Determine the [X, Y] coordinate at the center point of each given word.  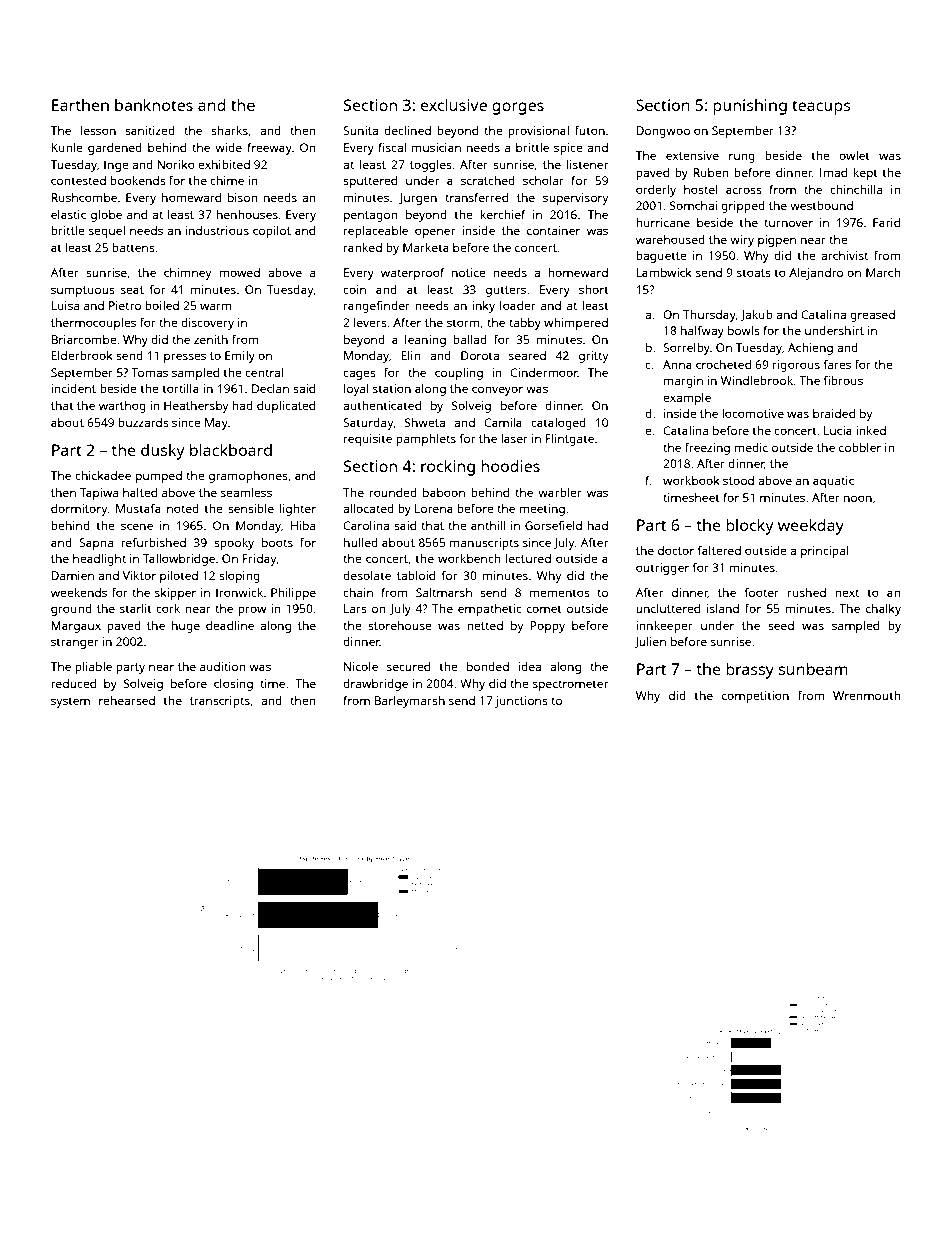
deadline [230, 625]
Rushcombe [84, 197]
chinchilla [856, 189]
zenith [211, 339]
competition [755, 697]
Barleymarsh [409, 702]
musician [436, 147]
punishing [750, 107]
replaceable [376, 232]
